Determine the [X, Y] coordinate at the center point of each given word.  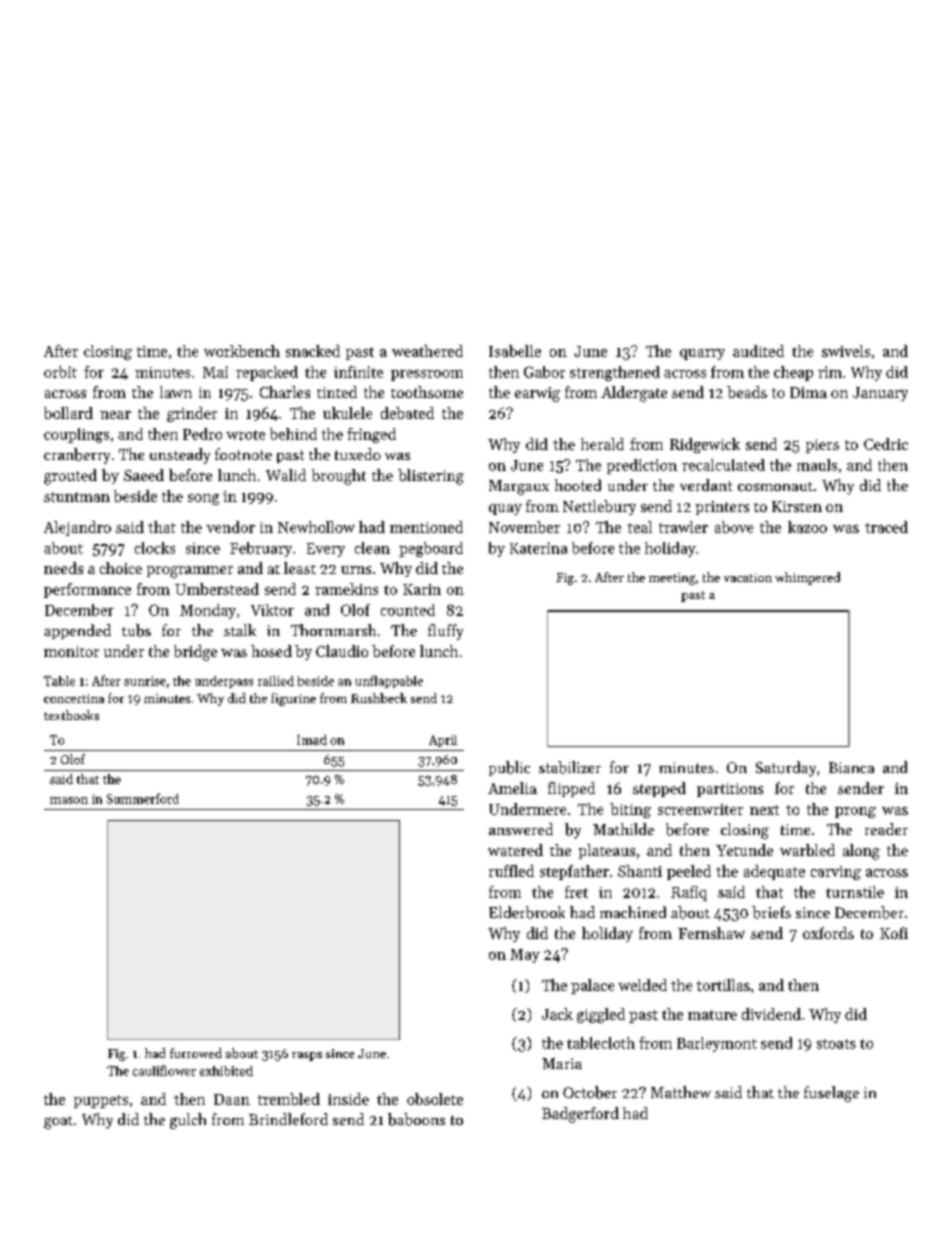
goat [58, 1122]
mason [69, 800]
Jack [557, 1014]
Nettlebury [599, 507]
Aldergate [634, 394]
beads [747, 392]
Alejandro [77, 528]
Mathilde [623, 829]
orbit [60, 372]
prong [855, 812]
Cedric [886, 444]
